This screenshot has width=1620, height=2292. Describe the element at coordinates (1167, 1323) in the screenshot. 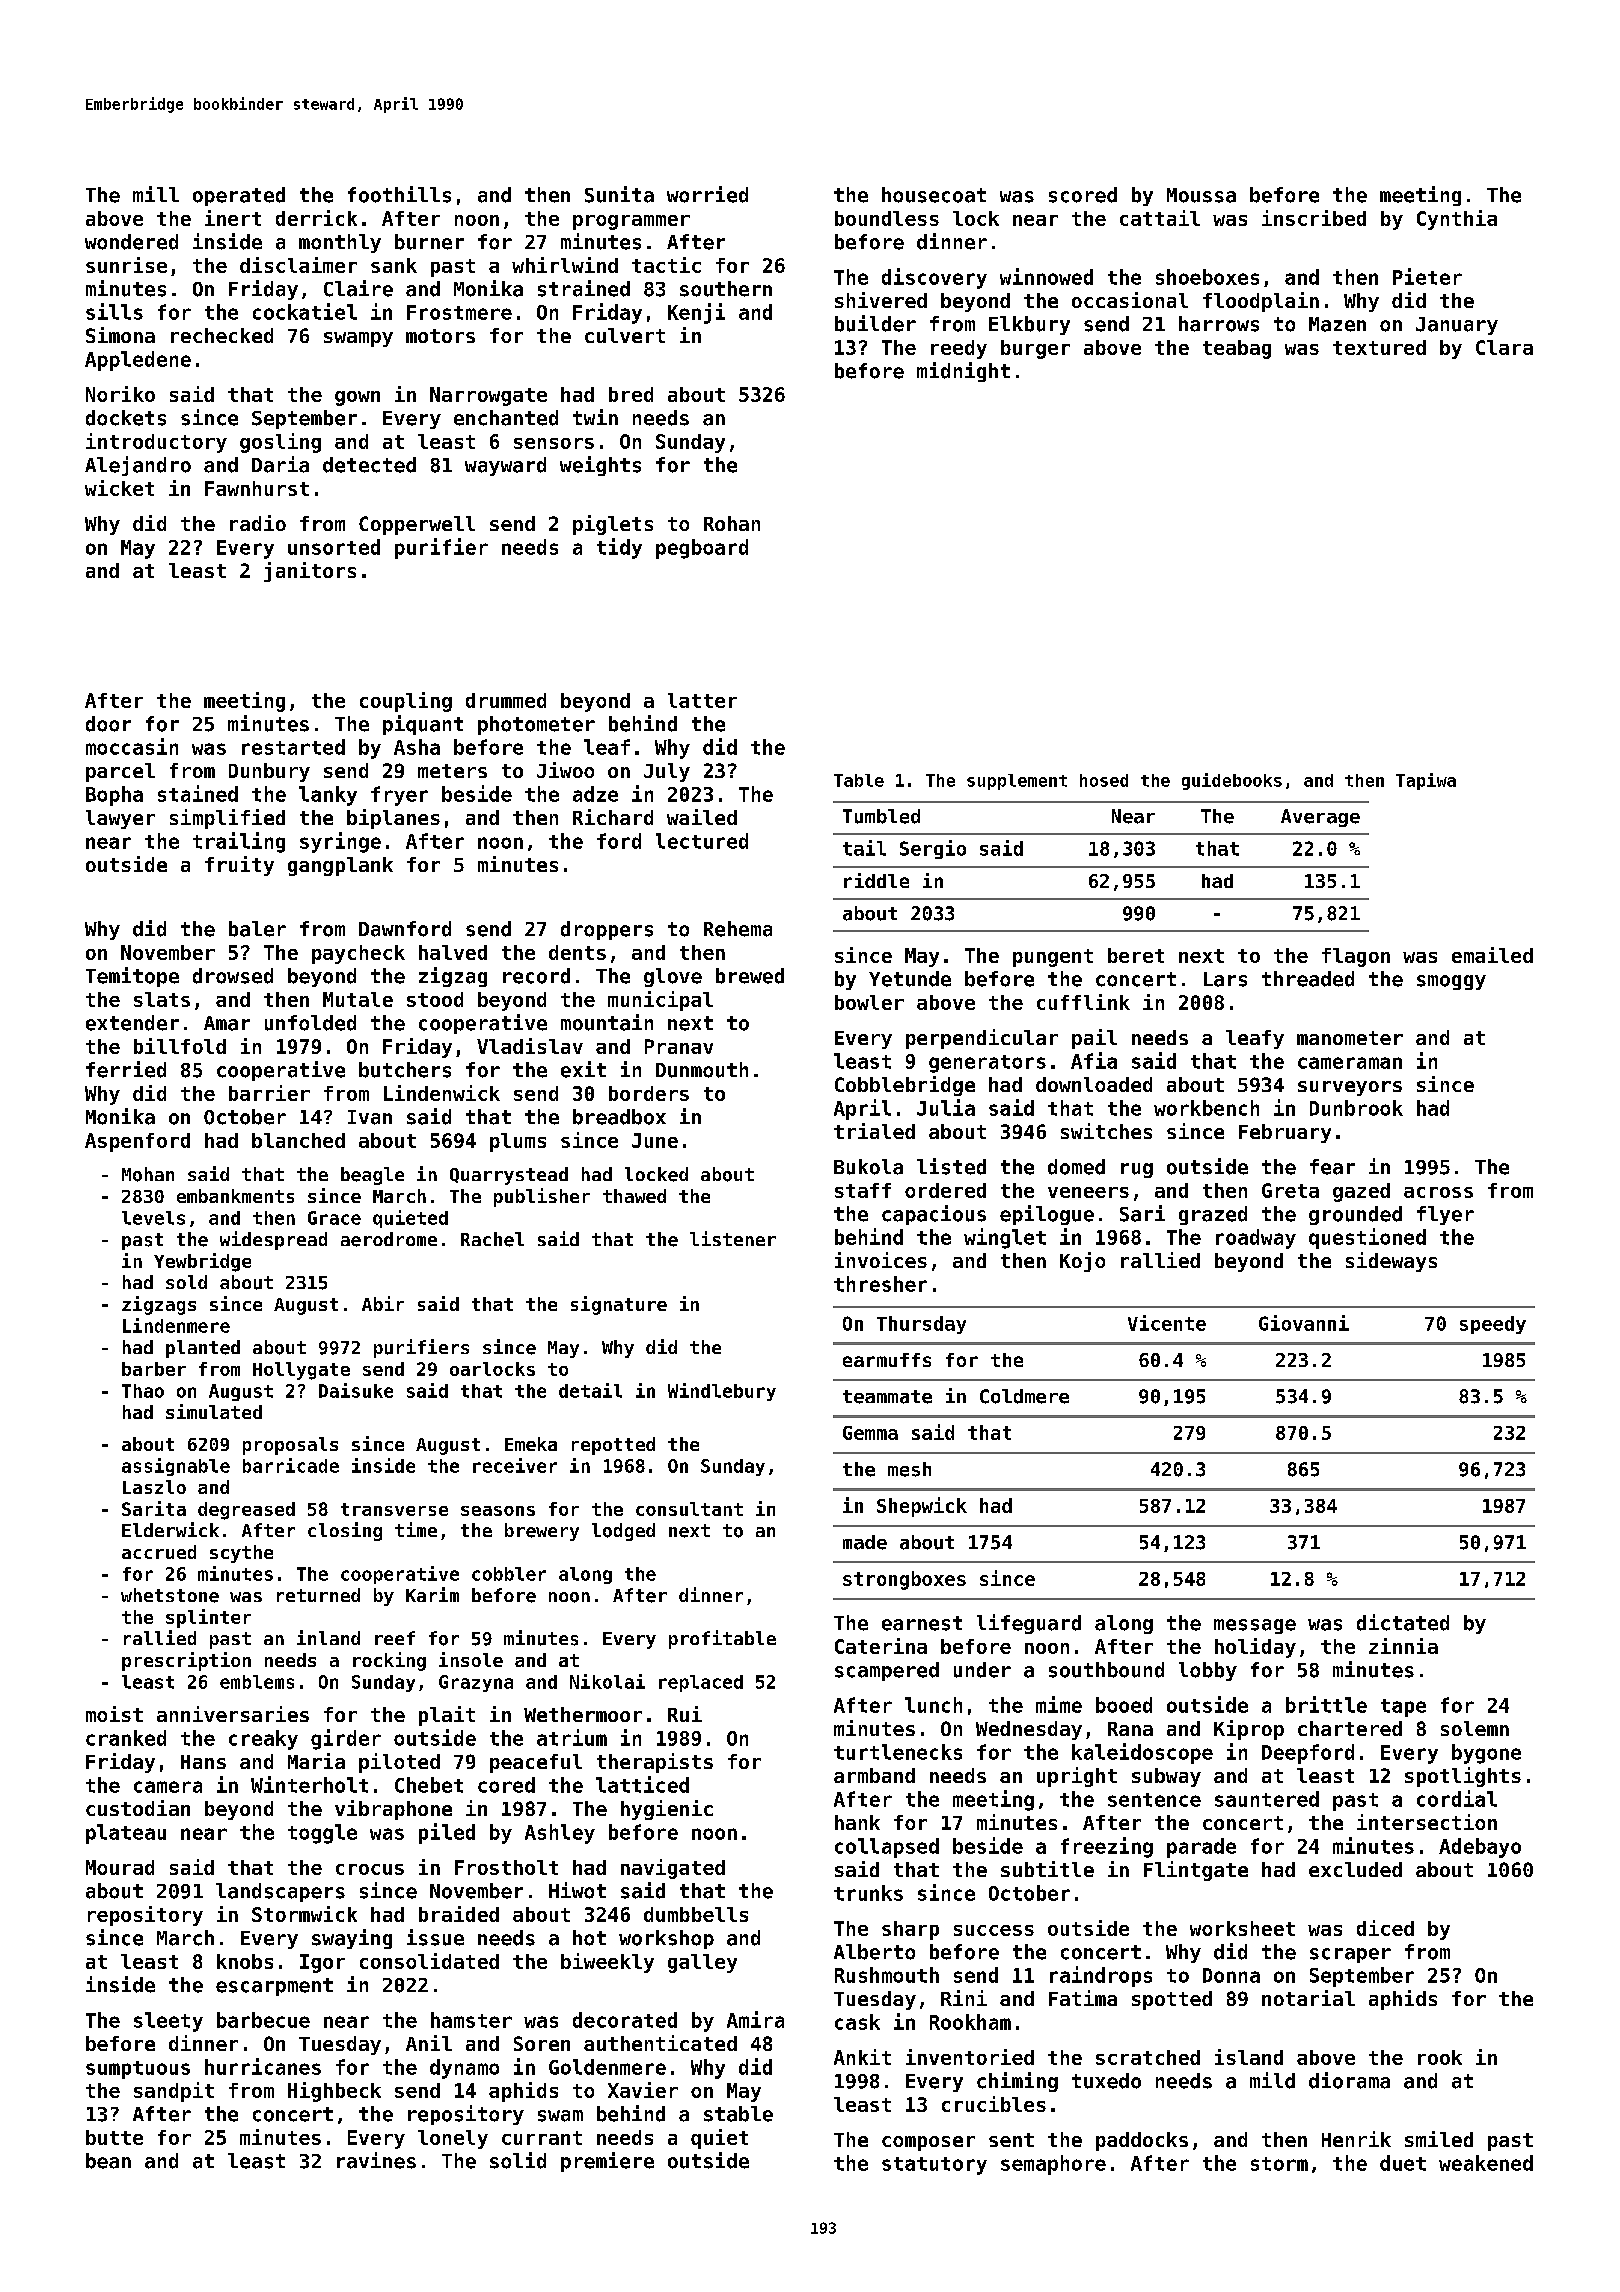

I see `Vicente` at that location.
